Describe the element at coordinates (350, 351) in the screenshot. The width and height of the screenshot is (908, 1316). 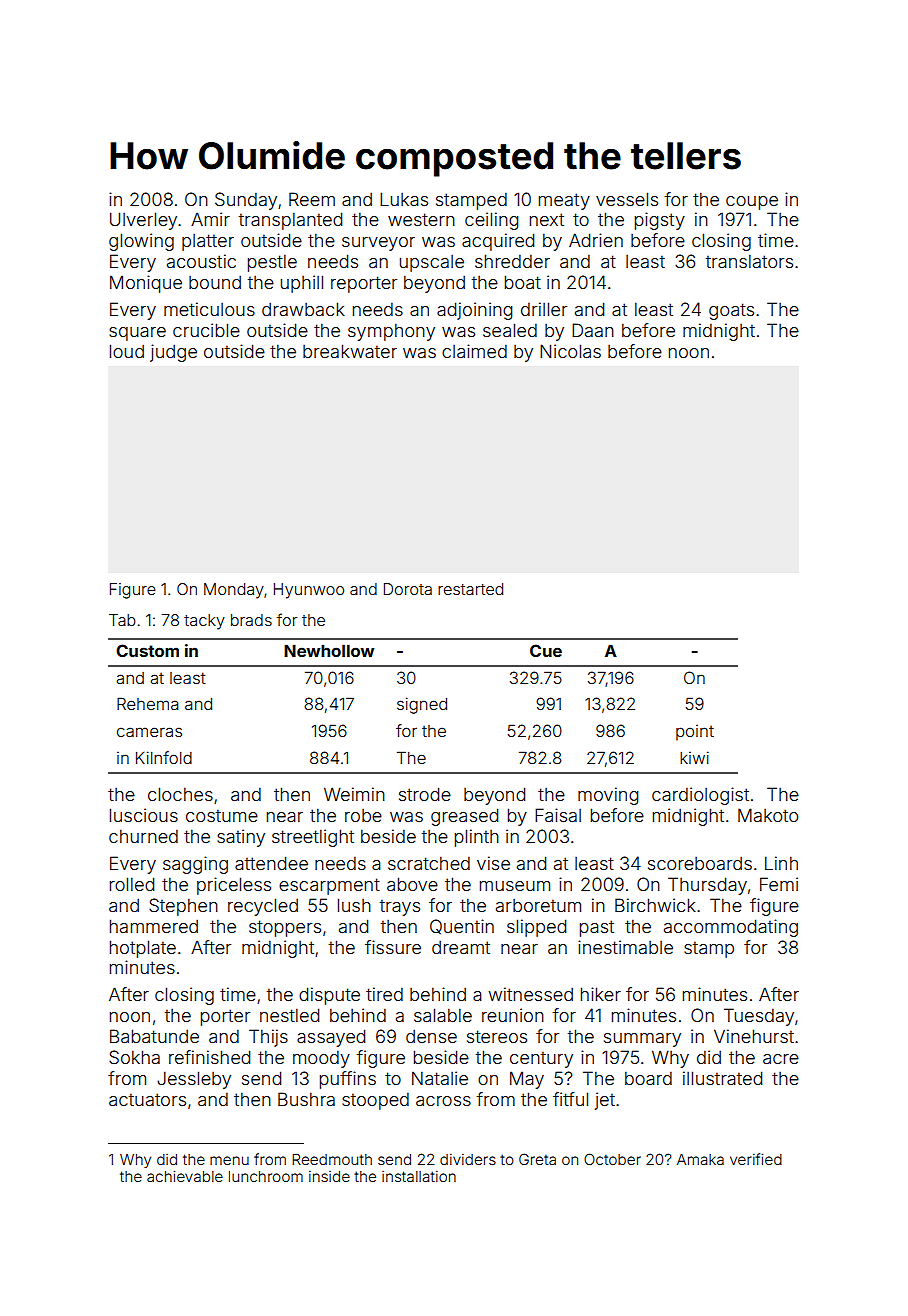
I see `breakwater` at that location.
